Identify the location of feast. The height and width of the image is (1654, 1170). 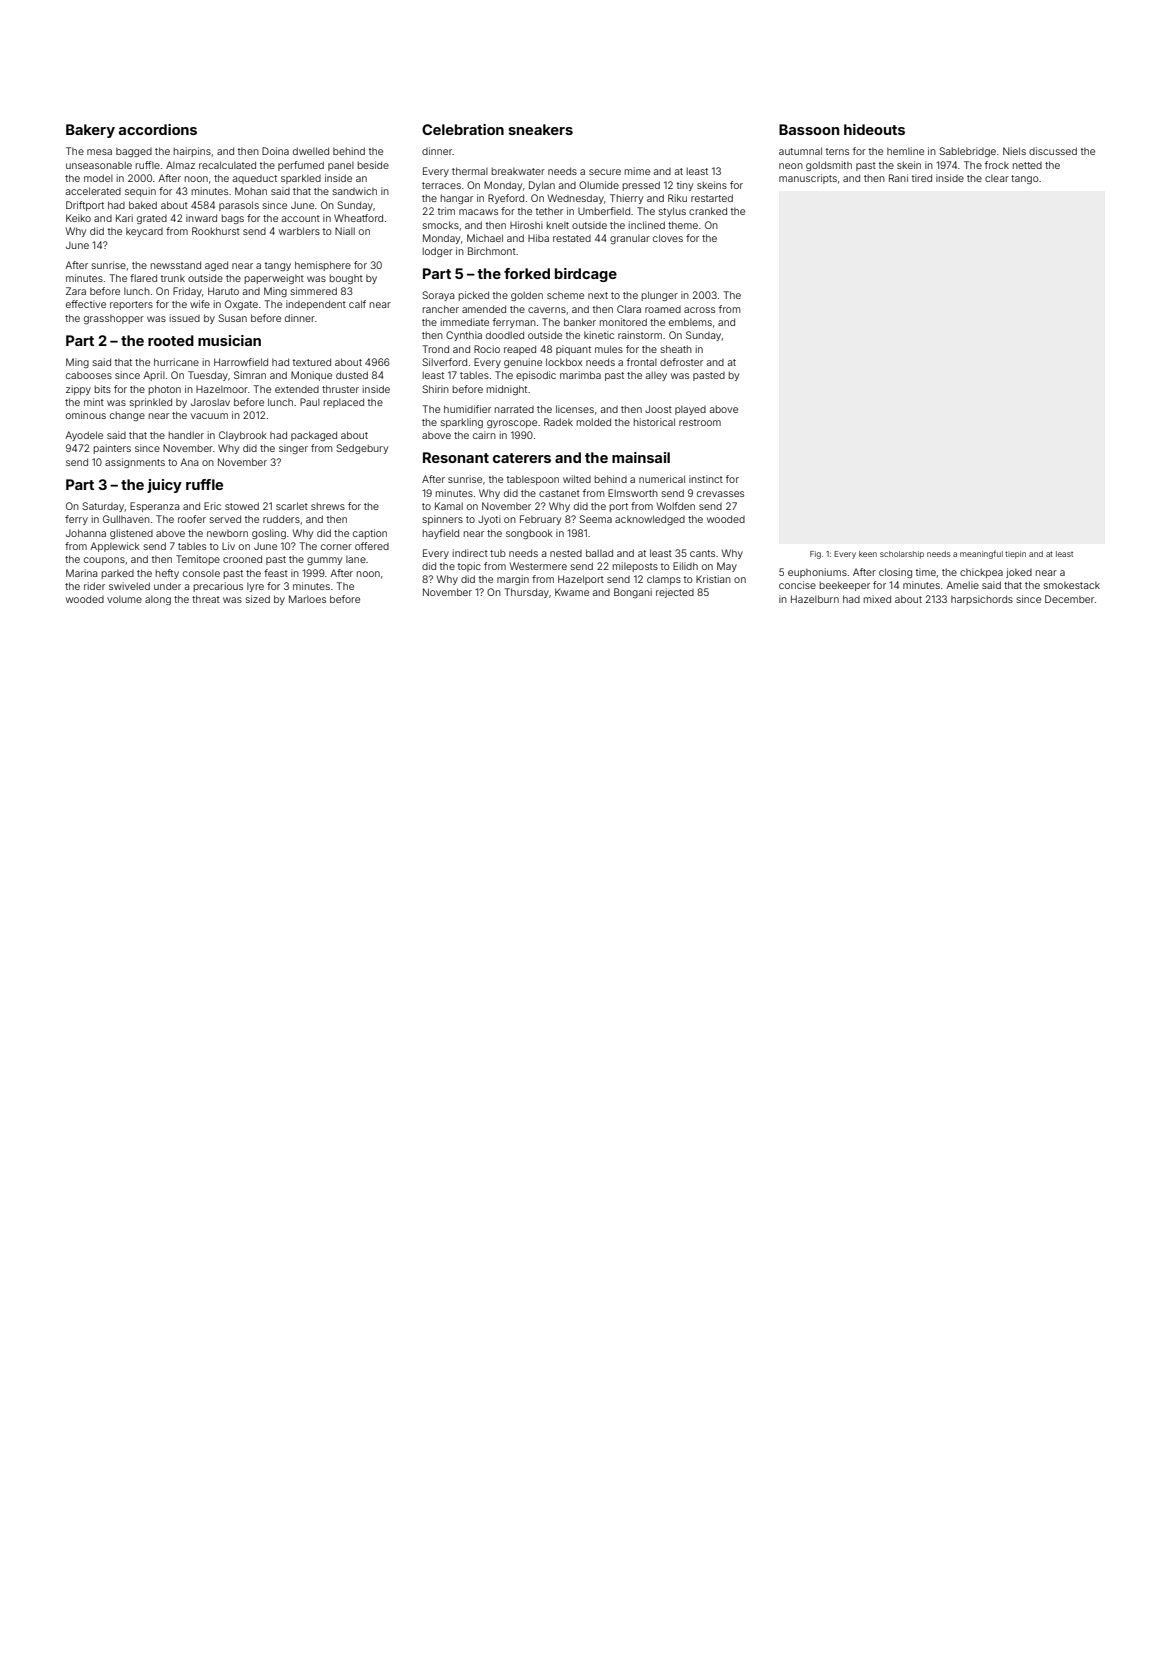
(276, 573).
